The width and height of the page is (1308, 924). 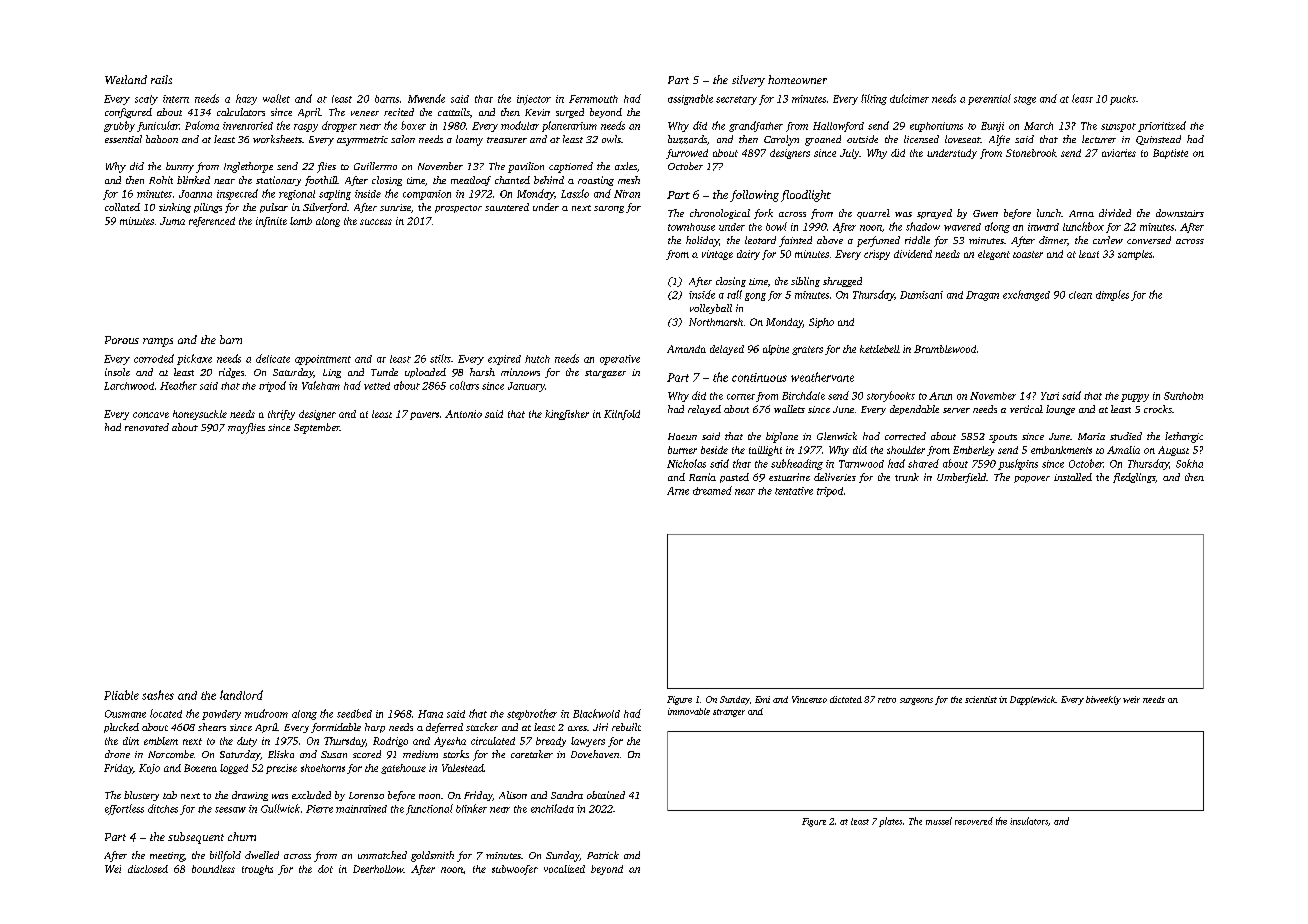 What do you see at coordinates (797, 79) in the page?
I see `homeowner` at bounding box center [797, 79].
